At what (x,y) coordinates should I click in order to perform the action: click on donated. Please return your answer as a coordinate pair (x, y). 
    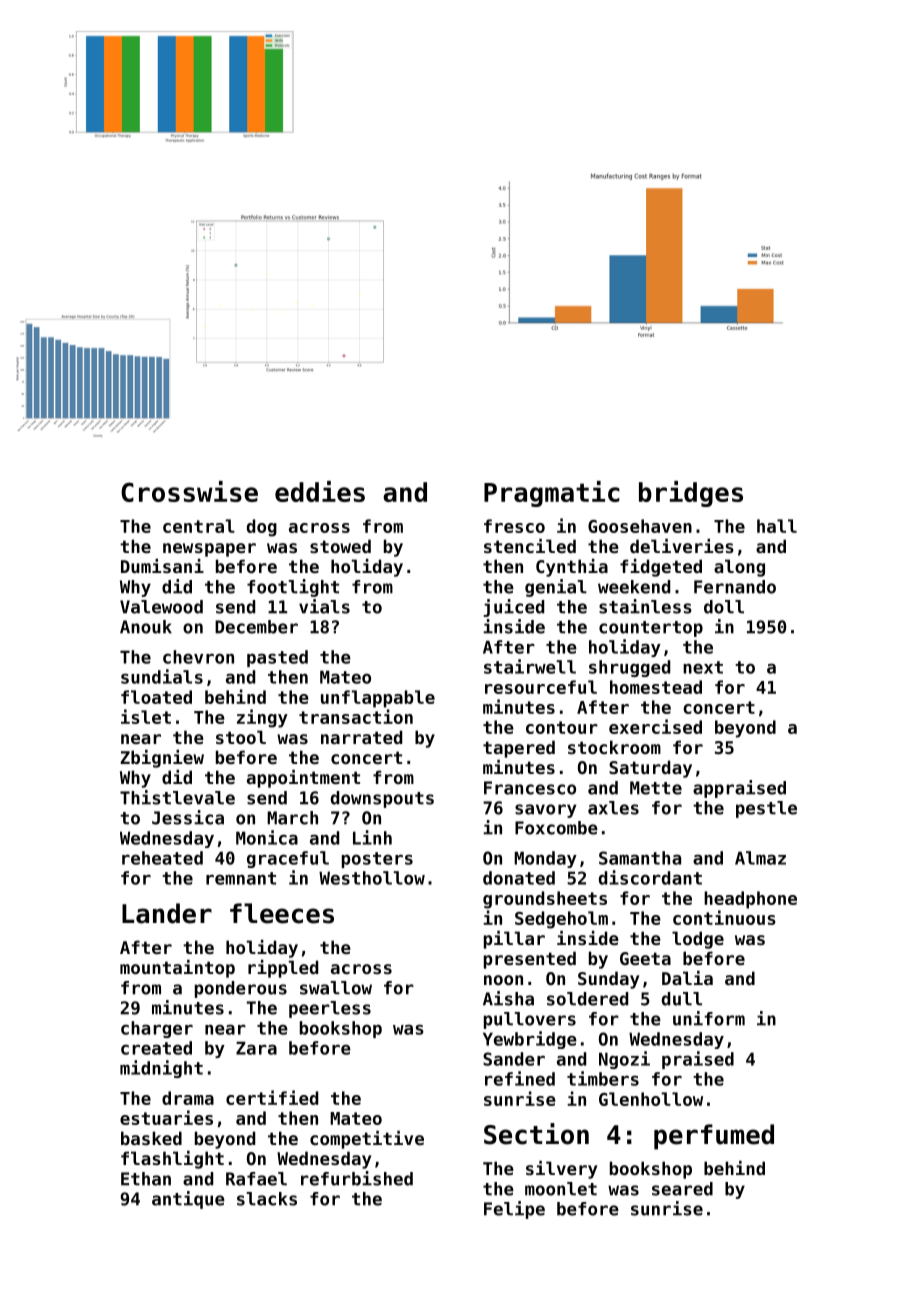
    Looking at the image, I should click on (519, 878).
